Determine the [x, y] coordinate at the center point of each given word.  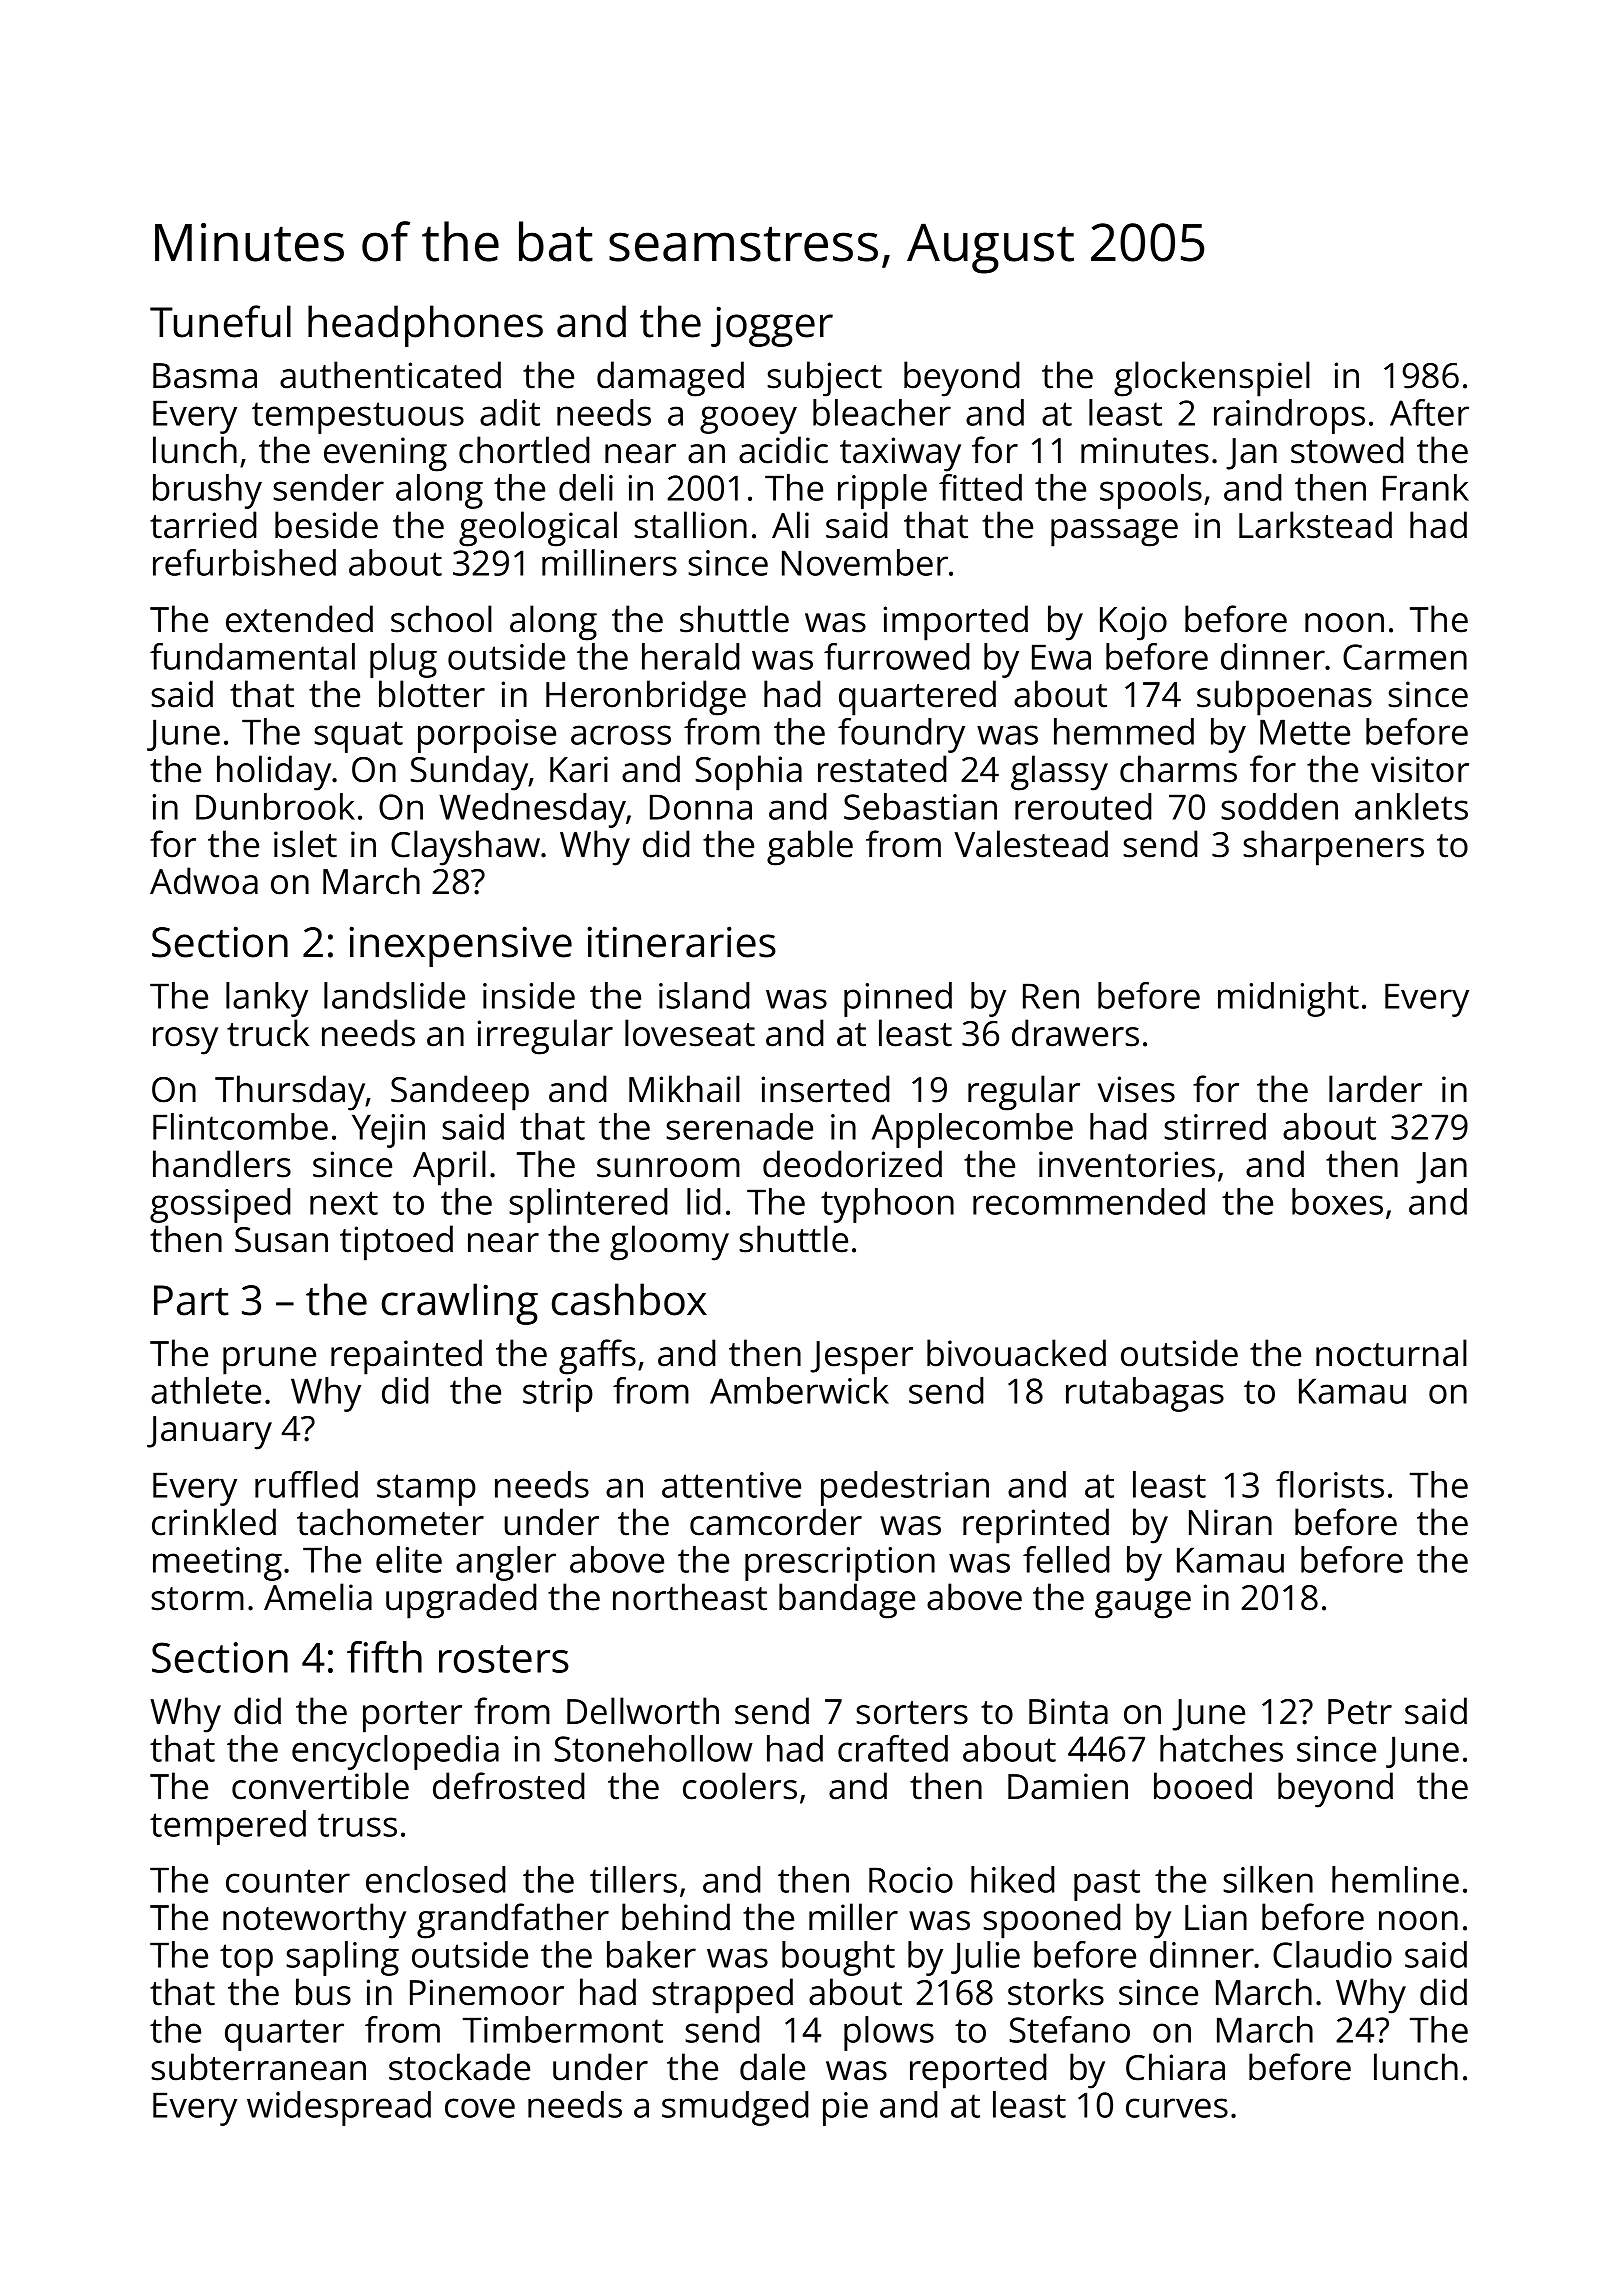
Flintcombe [240, 1126]
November [865, 562]
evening [385, 454]
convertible [320, 1786]
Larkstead [1315, 525]
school [441, 619]
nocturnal [1391, 1353]
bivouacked [1016, 1353]
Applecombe [972, 1130]
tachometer [390, 1522]
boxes [1337, 1201]
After [1429, 412]
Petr [1360, 1712]
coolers [740, 1786]
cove [480, 2108]
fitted [980, 487]
